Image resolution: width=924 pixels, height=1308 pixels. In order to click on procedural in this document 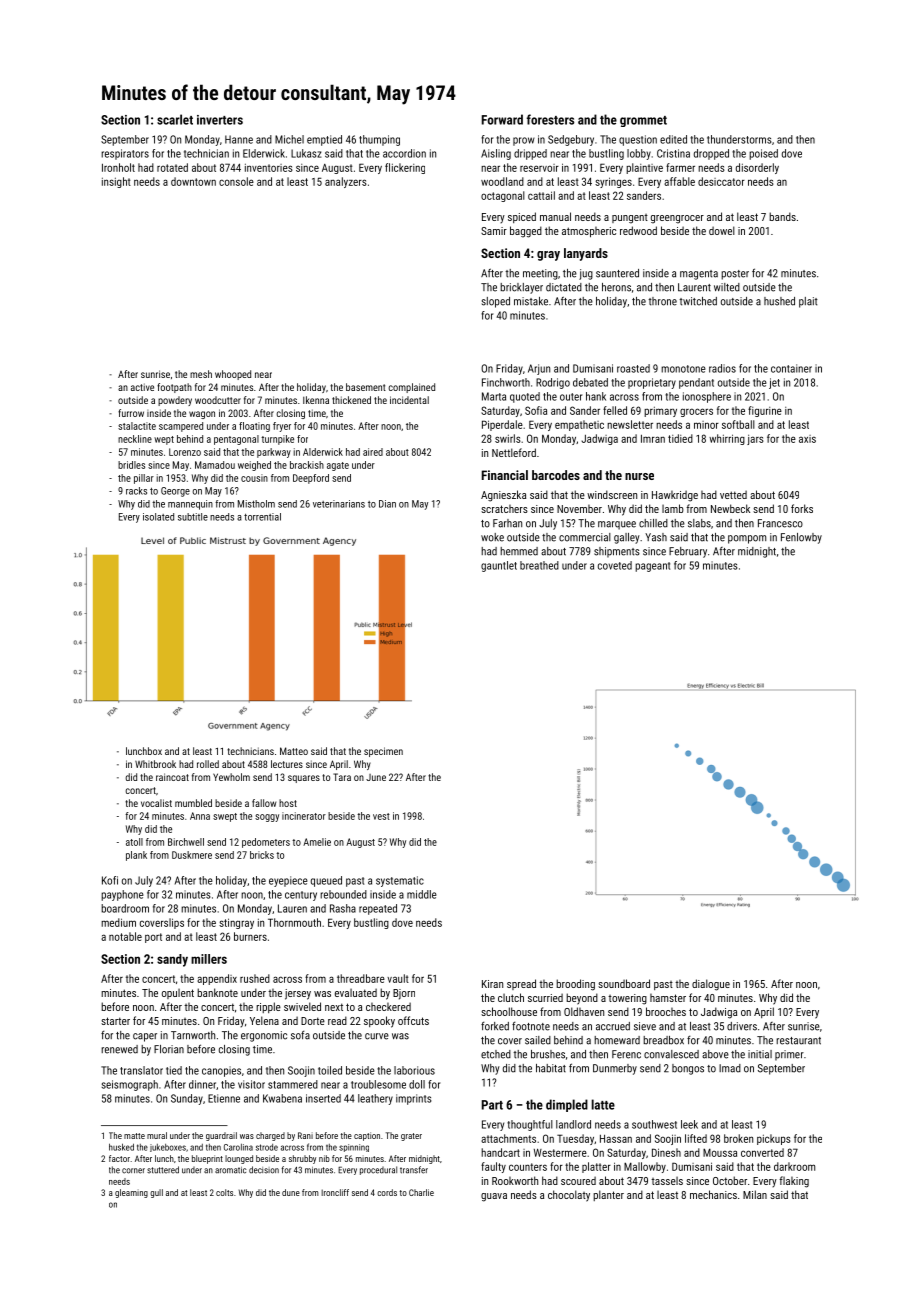, I will do `click(378, 1170)`.
